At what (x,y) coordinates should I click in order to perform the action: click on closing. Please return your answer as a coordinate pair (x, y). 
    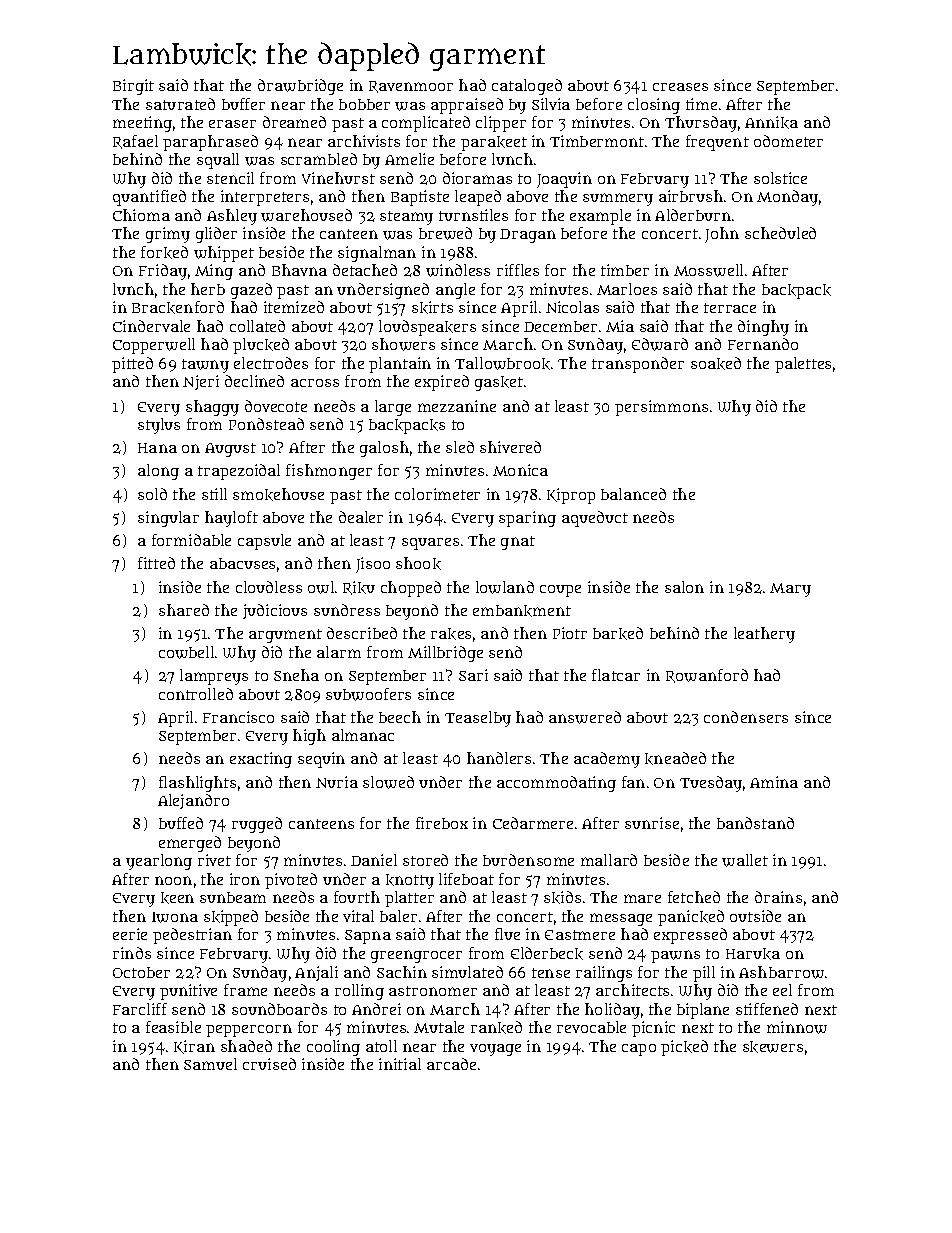
    Looking at the image, I should click on (654, 106).
